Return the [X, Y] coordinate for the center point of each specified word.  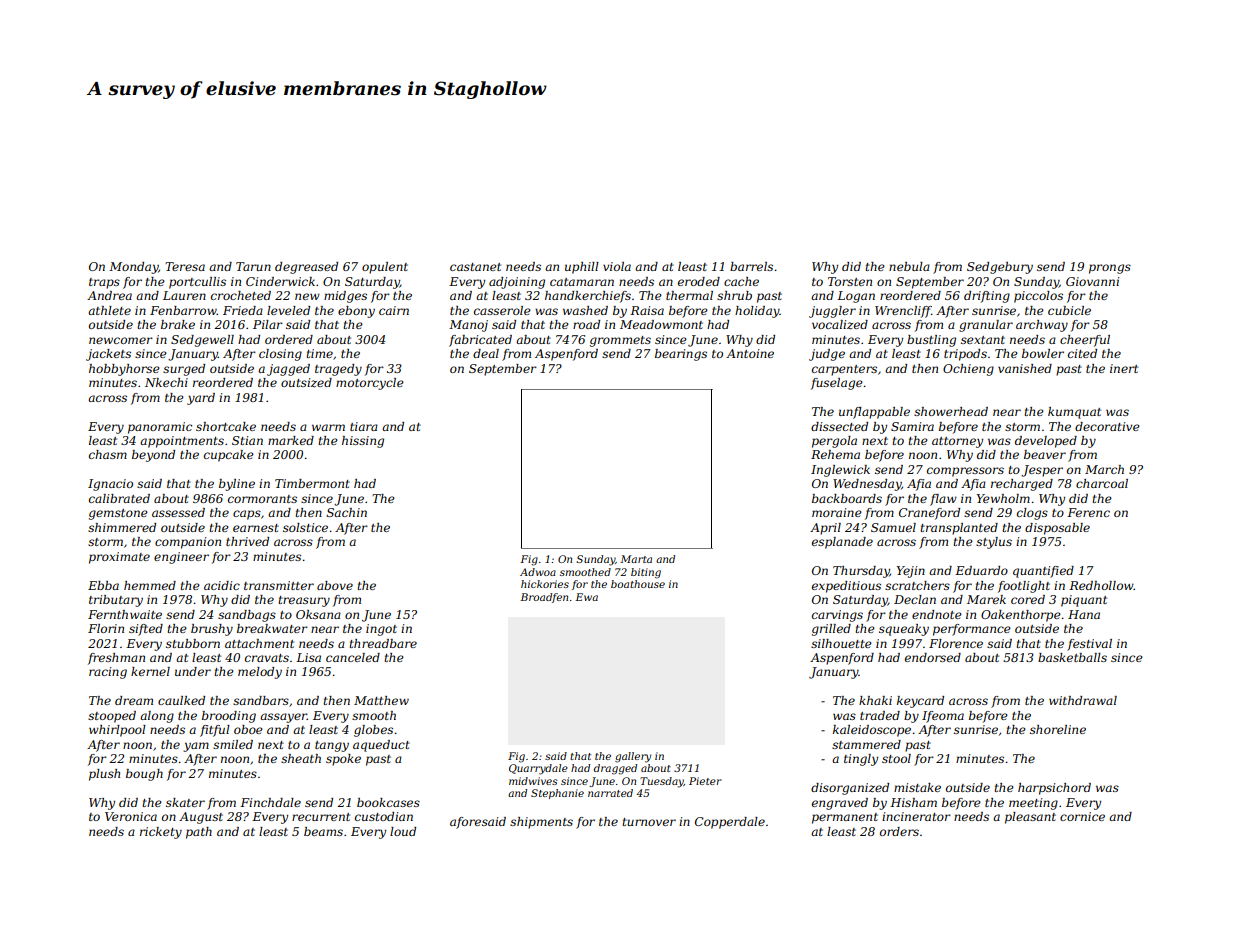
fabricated [480, 341]
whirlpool [117, 731]
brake [178, 324]
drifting [987, 297]
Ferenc [1088, 512]
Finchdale [270, 802]
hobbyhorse [124, 370]
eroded [699, 281]
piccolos [1038, 297]
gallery [633, 757]
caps [247, 515]
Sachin [347, 512]
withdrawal [1083, 700]
